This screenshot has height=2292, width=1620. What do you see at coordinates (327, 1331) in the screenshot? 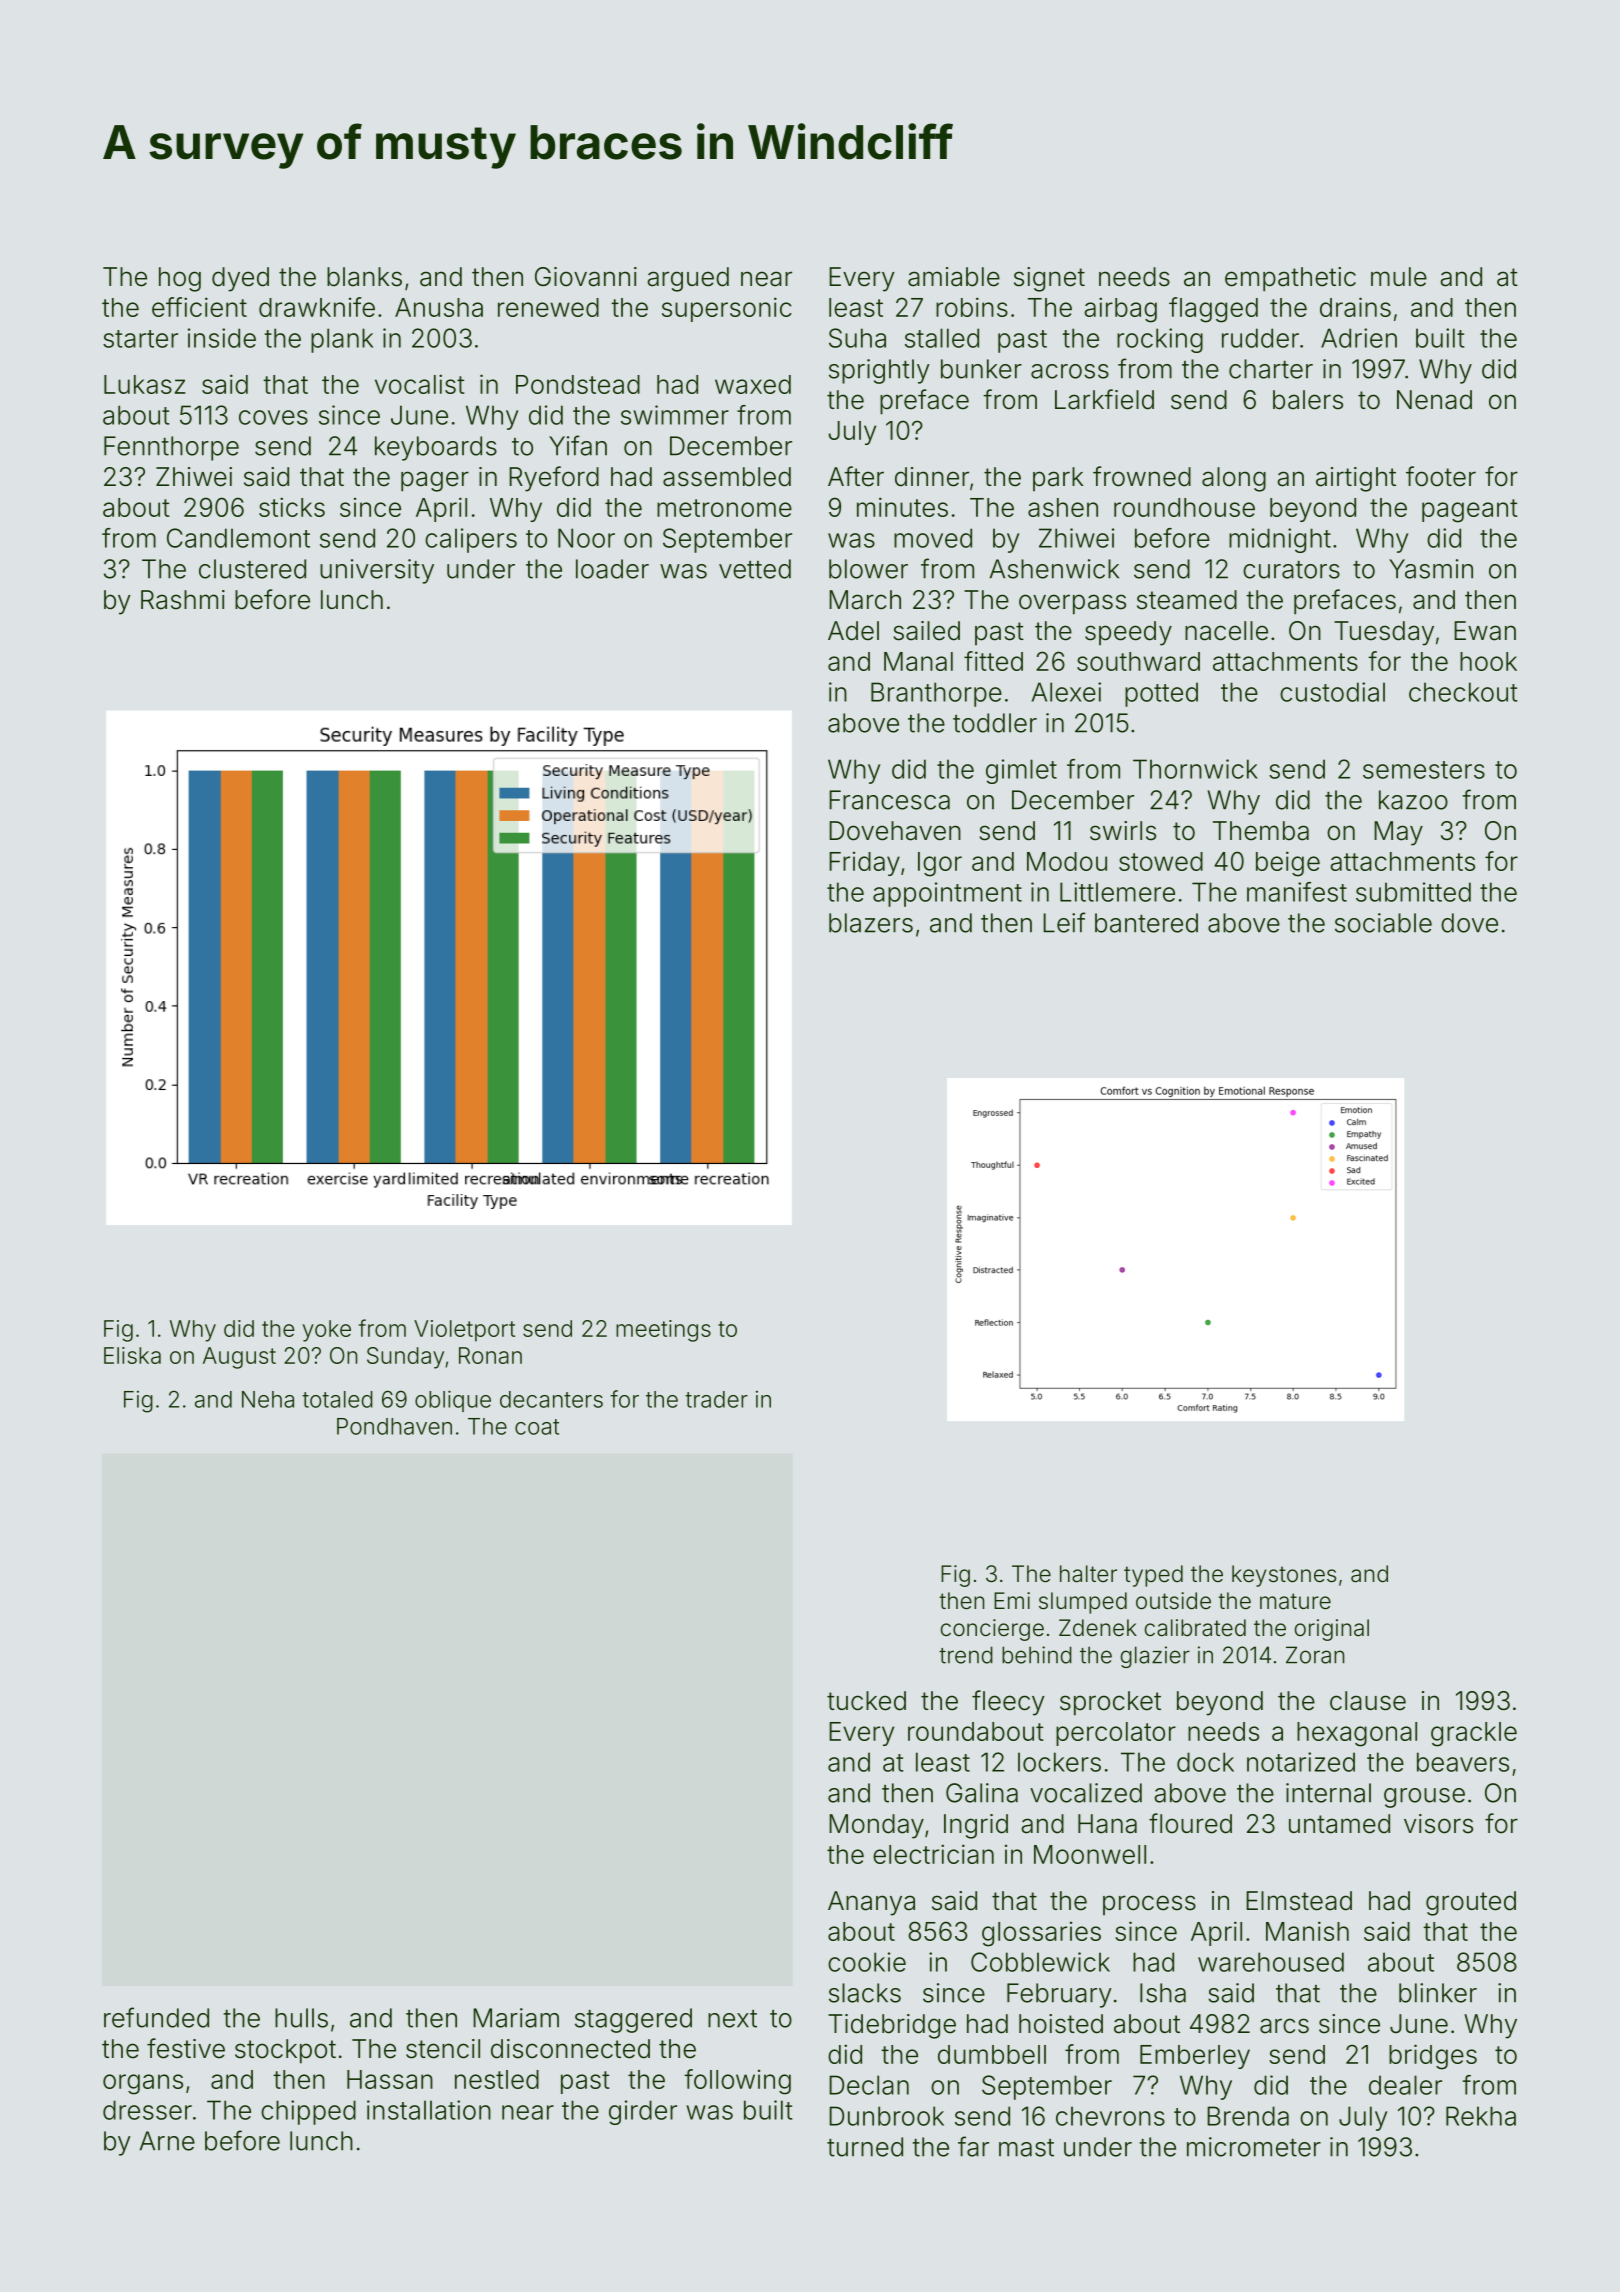
I see `yoke` at bounding box center [327, 1331].
